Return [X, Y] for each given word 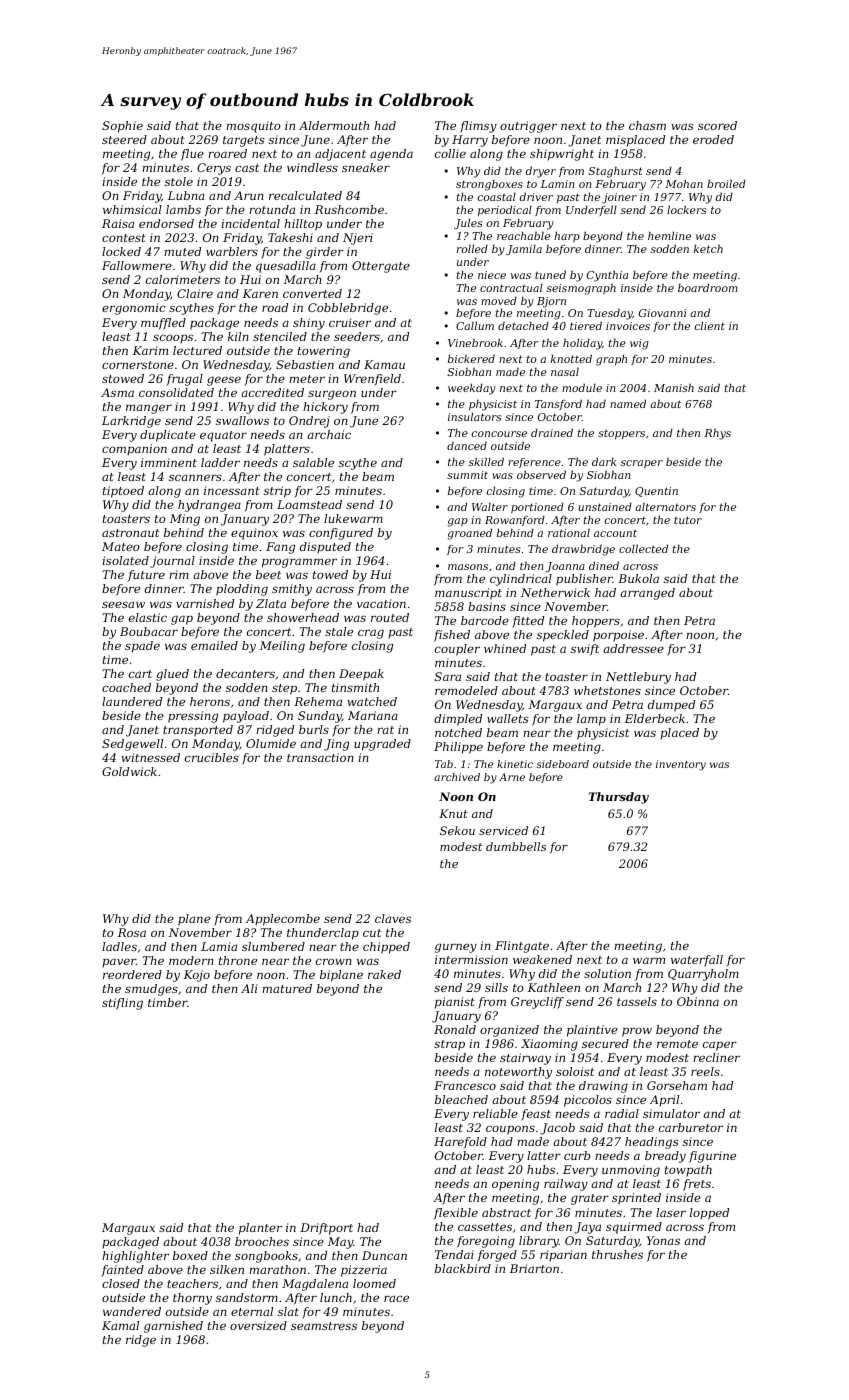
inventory [681, 765]
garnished [173, 1327]
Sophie [122, 127]
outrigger [528, 127]
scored [717, 125]
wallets [508, 718]
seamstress [324, 1326]
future [146, 576]
